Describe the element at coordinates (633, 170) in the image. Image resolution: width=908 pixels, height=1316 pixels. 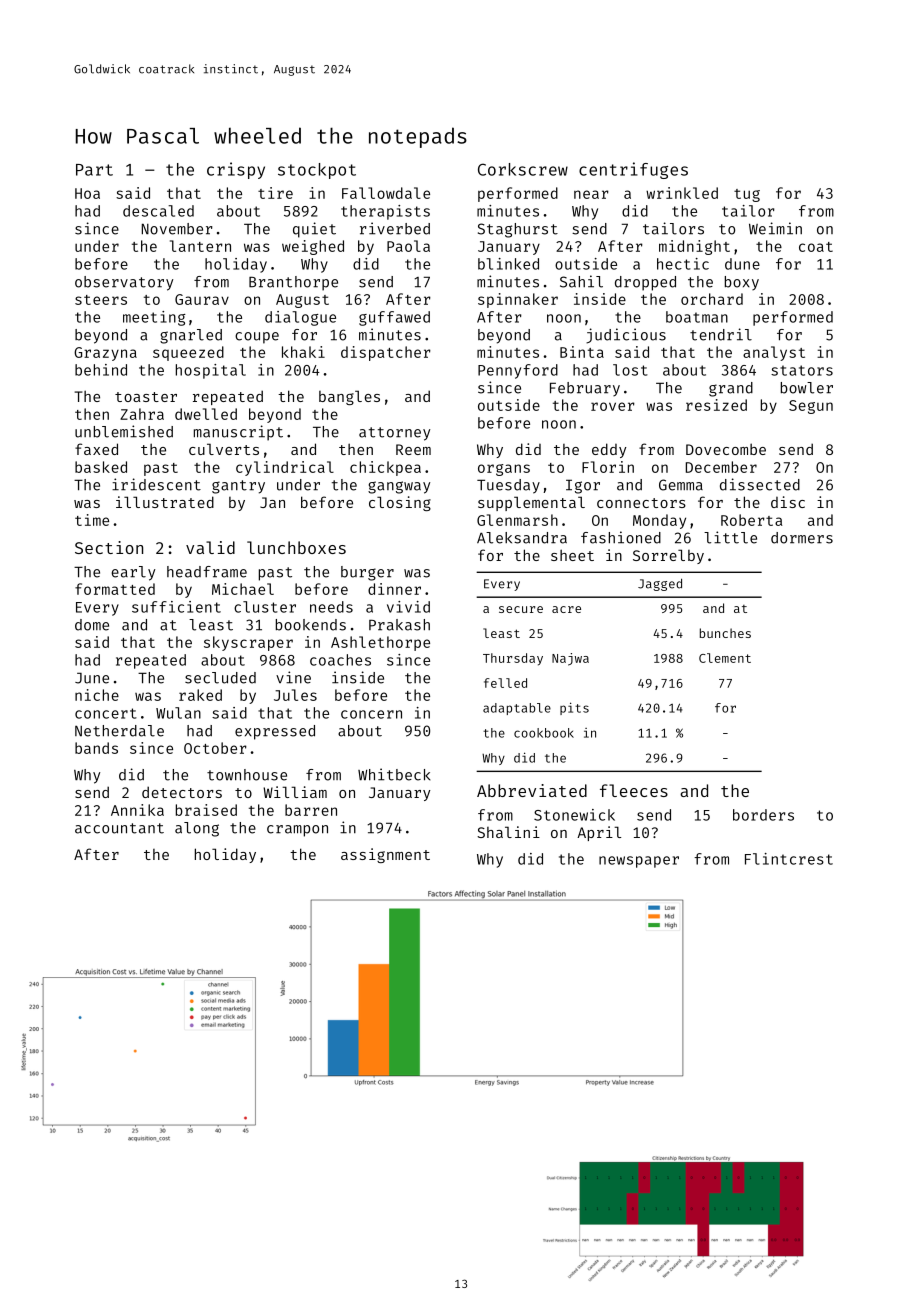
I see `centrifuges` at that location.
